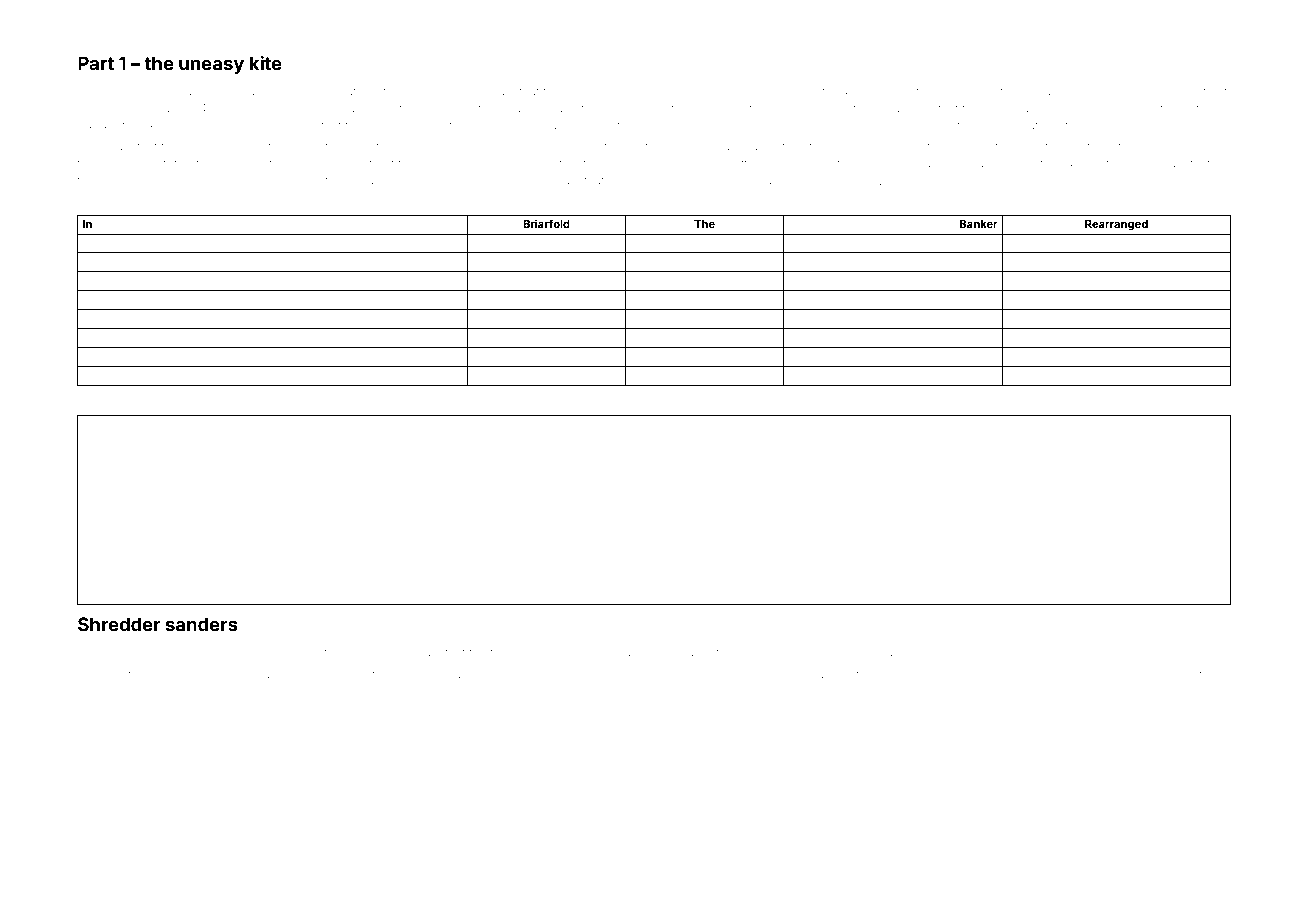  What do you see at coordinates (265, 63) in the screenshot?
I see `kite` at bounding box center [265, 63].
